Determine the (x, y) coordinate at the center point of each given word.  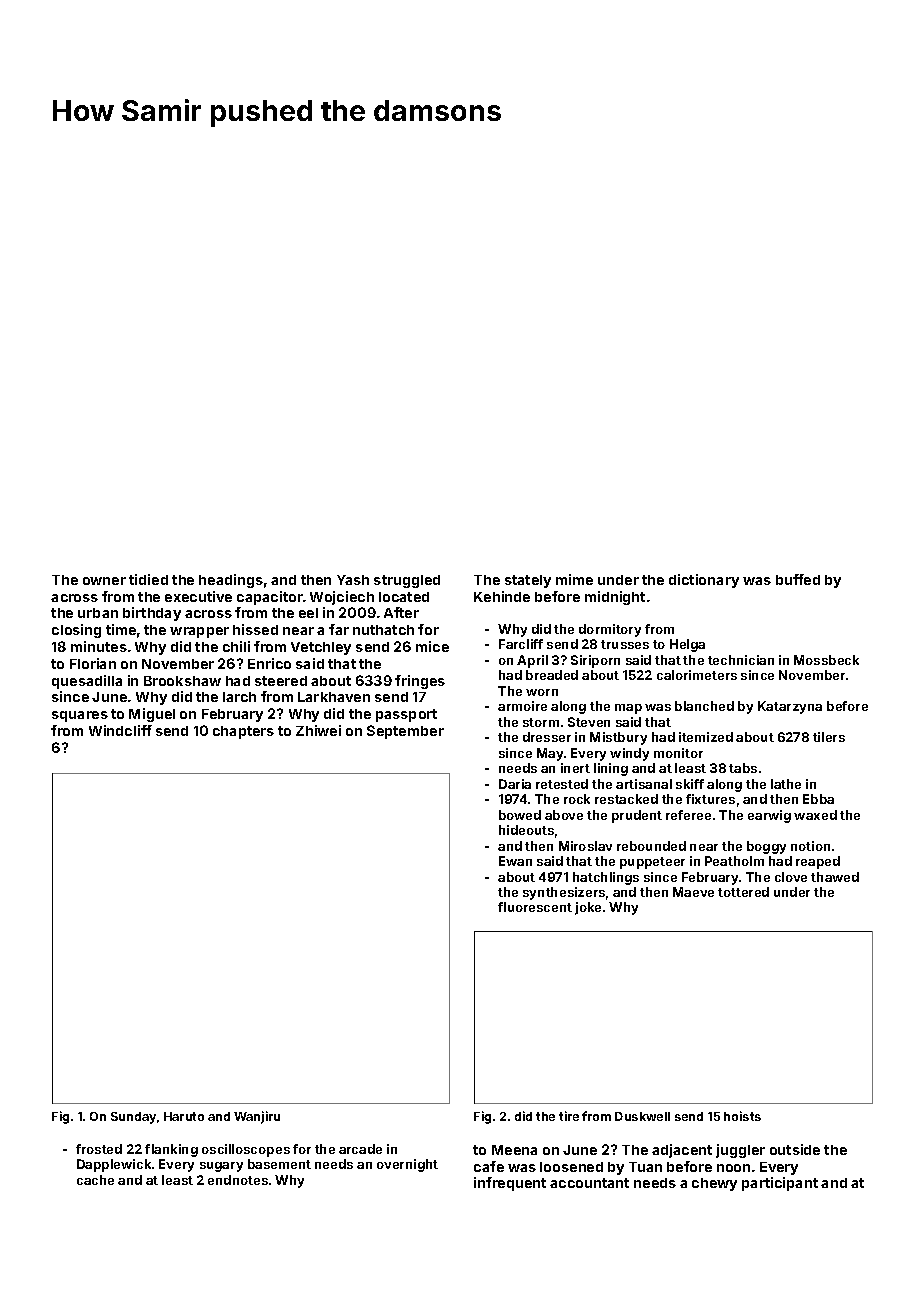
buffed (798, 579)
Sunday (133, 1118)
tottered (743, 892)
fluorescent (535, 907)
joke (588, 908)
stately (528, 581)
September (405, 732)
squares (80, 716)
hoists (742, 1116)
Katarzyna (790, 707)
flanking (171, 1150)
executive (198, 596)
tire (569, 1116)
